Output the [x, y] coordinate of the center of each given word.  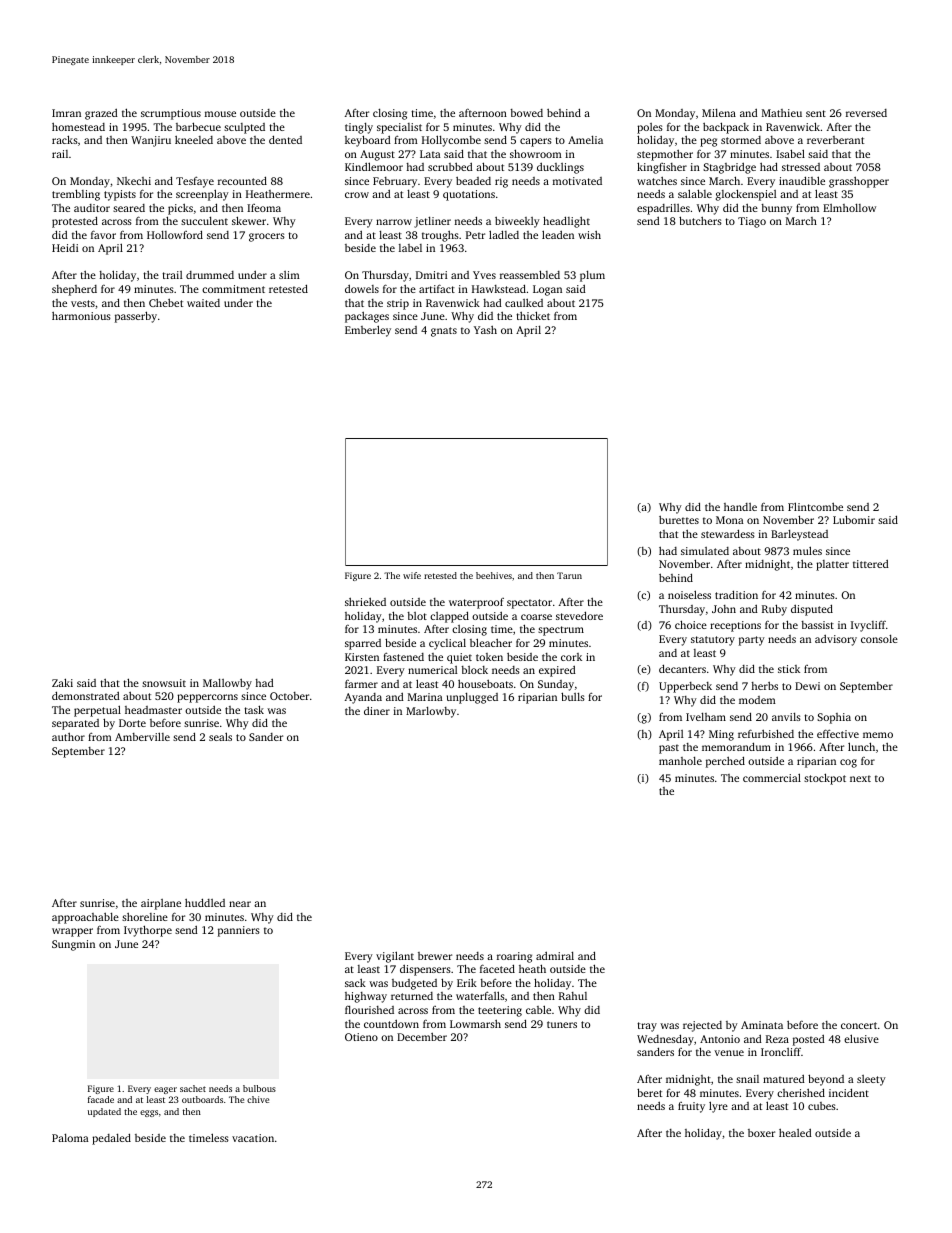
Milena [719, 113]
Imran [66, 113]
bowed [526, 113]
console [879, 639]
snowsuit [164, 683]
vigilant [395, 957]
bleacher [491, 642]
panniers [239, 931]
